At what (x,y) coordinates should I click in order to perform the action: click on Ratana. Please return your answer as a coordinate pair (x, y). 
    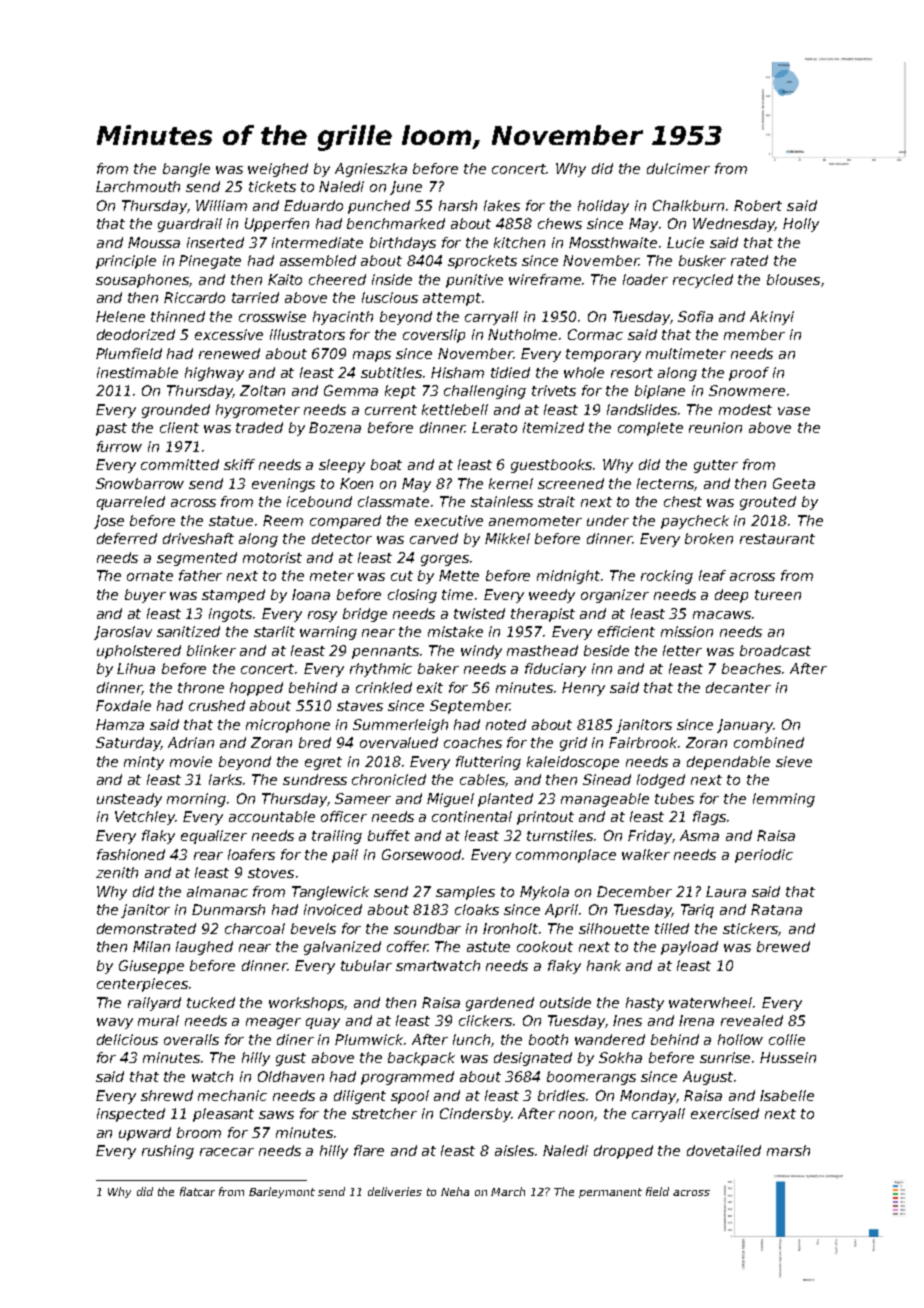
    Looking at the image, I should click on (776, 909).
